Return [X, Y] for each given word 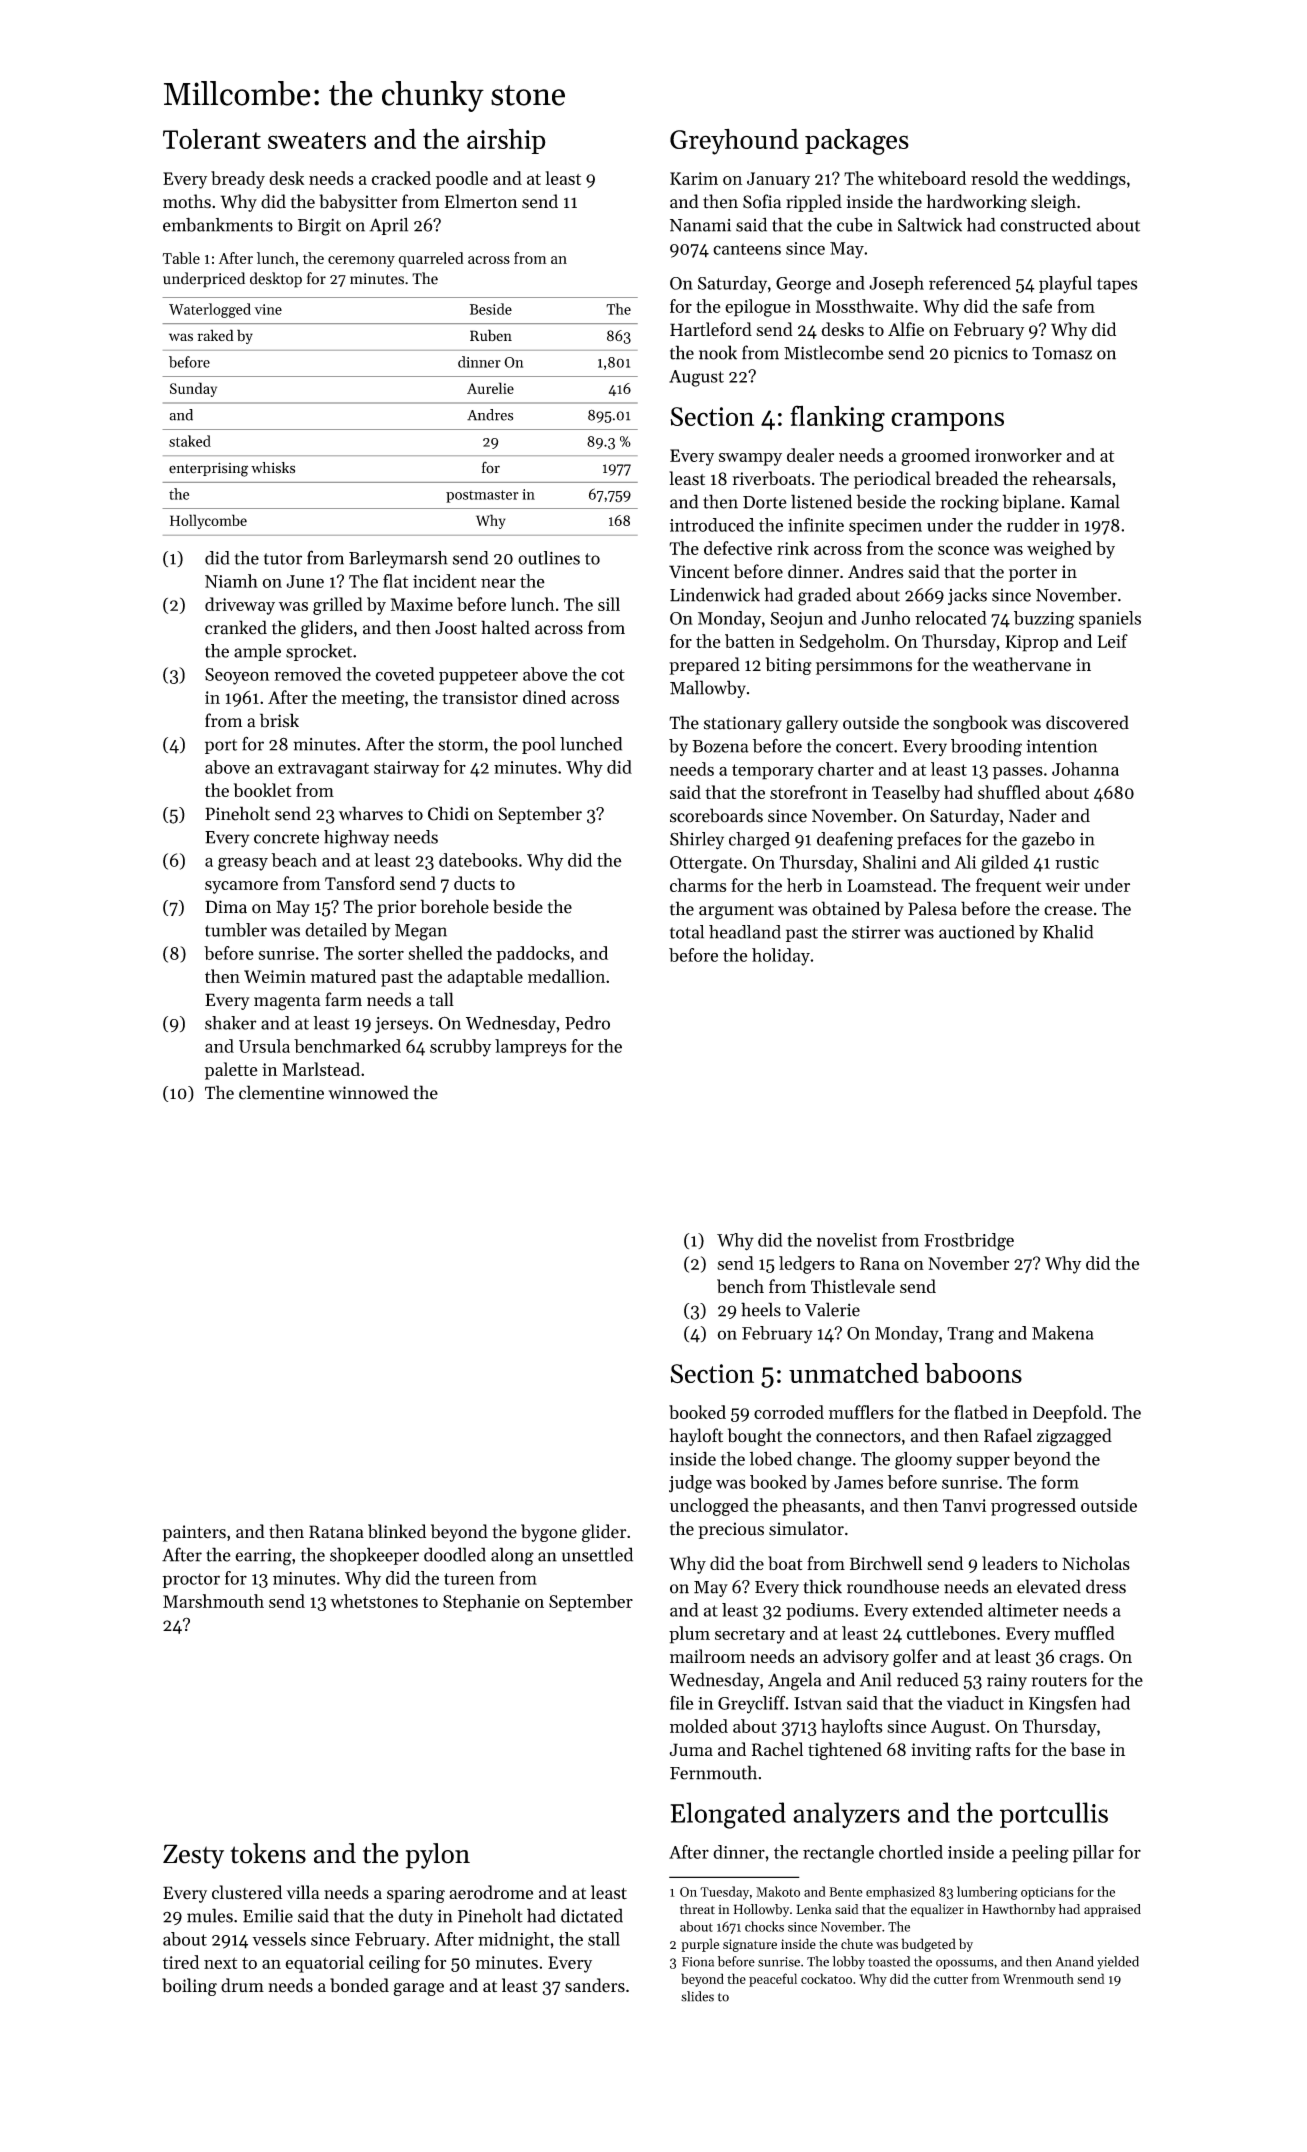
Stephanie [481, 1603]
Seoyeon [237, 676]
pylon [438, 1856]
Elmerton [481, 201]
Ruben [491, 335]
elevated [1049, 1586]
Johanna [1085, 769]
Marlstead [321, 1069]
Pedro [587, 1023]
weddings [1089, 180]
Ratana [336, 1532]
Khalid [1068, 932]
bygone [549, 1533]
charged [759, 841]
